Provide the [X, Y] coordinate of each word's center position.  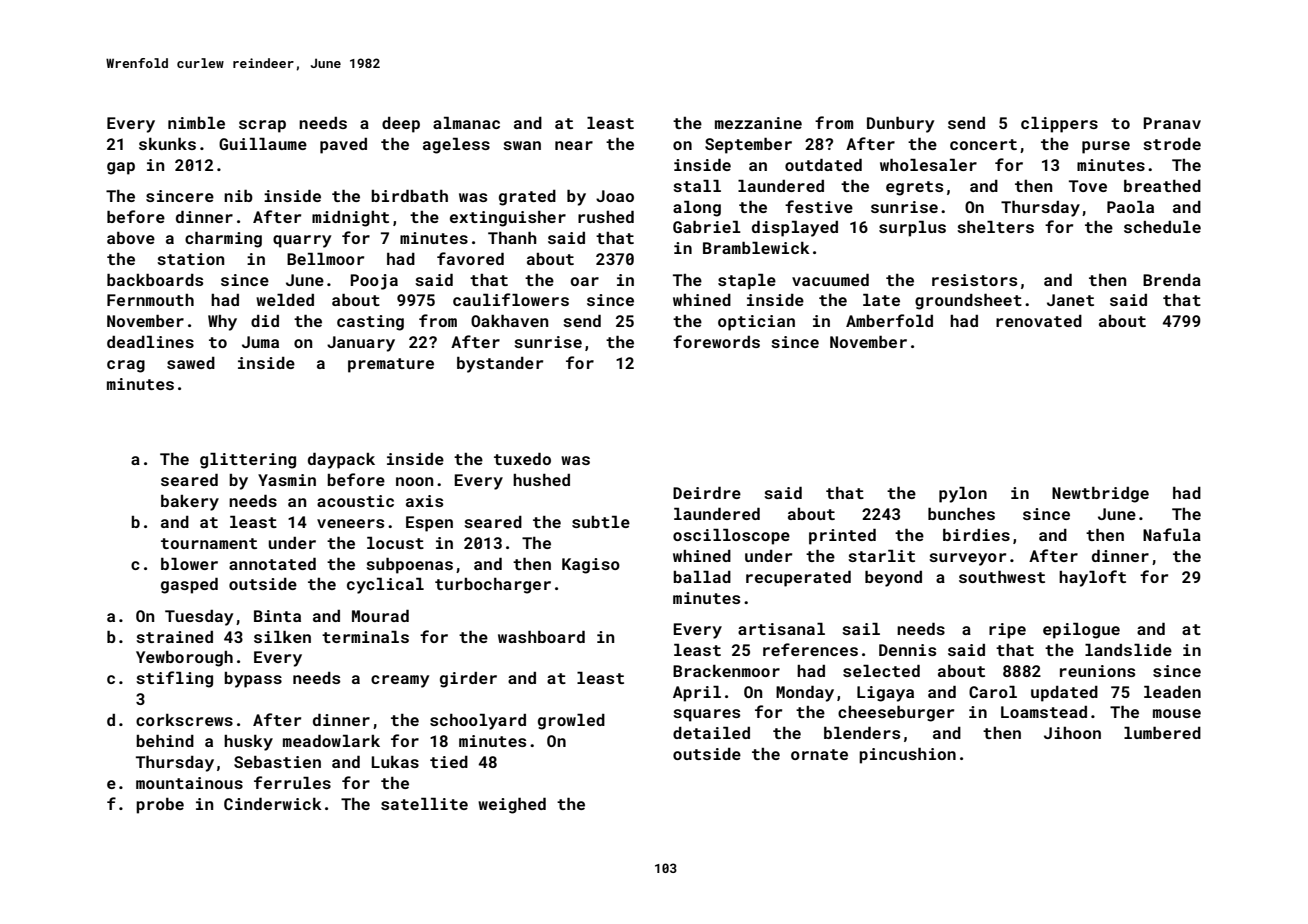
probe [160, 806]
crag [126, 366]
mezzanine [758, 123]
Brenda [1172, 280]
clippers [1059, 125]
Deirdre [707, 493]
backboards [155, 280]
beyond [893, 579]
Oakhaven [509, 321]
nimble [196, 123]
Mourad [380, 616]
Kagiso [591, 566]
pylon [963, 495]
